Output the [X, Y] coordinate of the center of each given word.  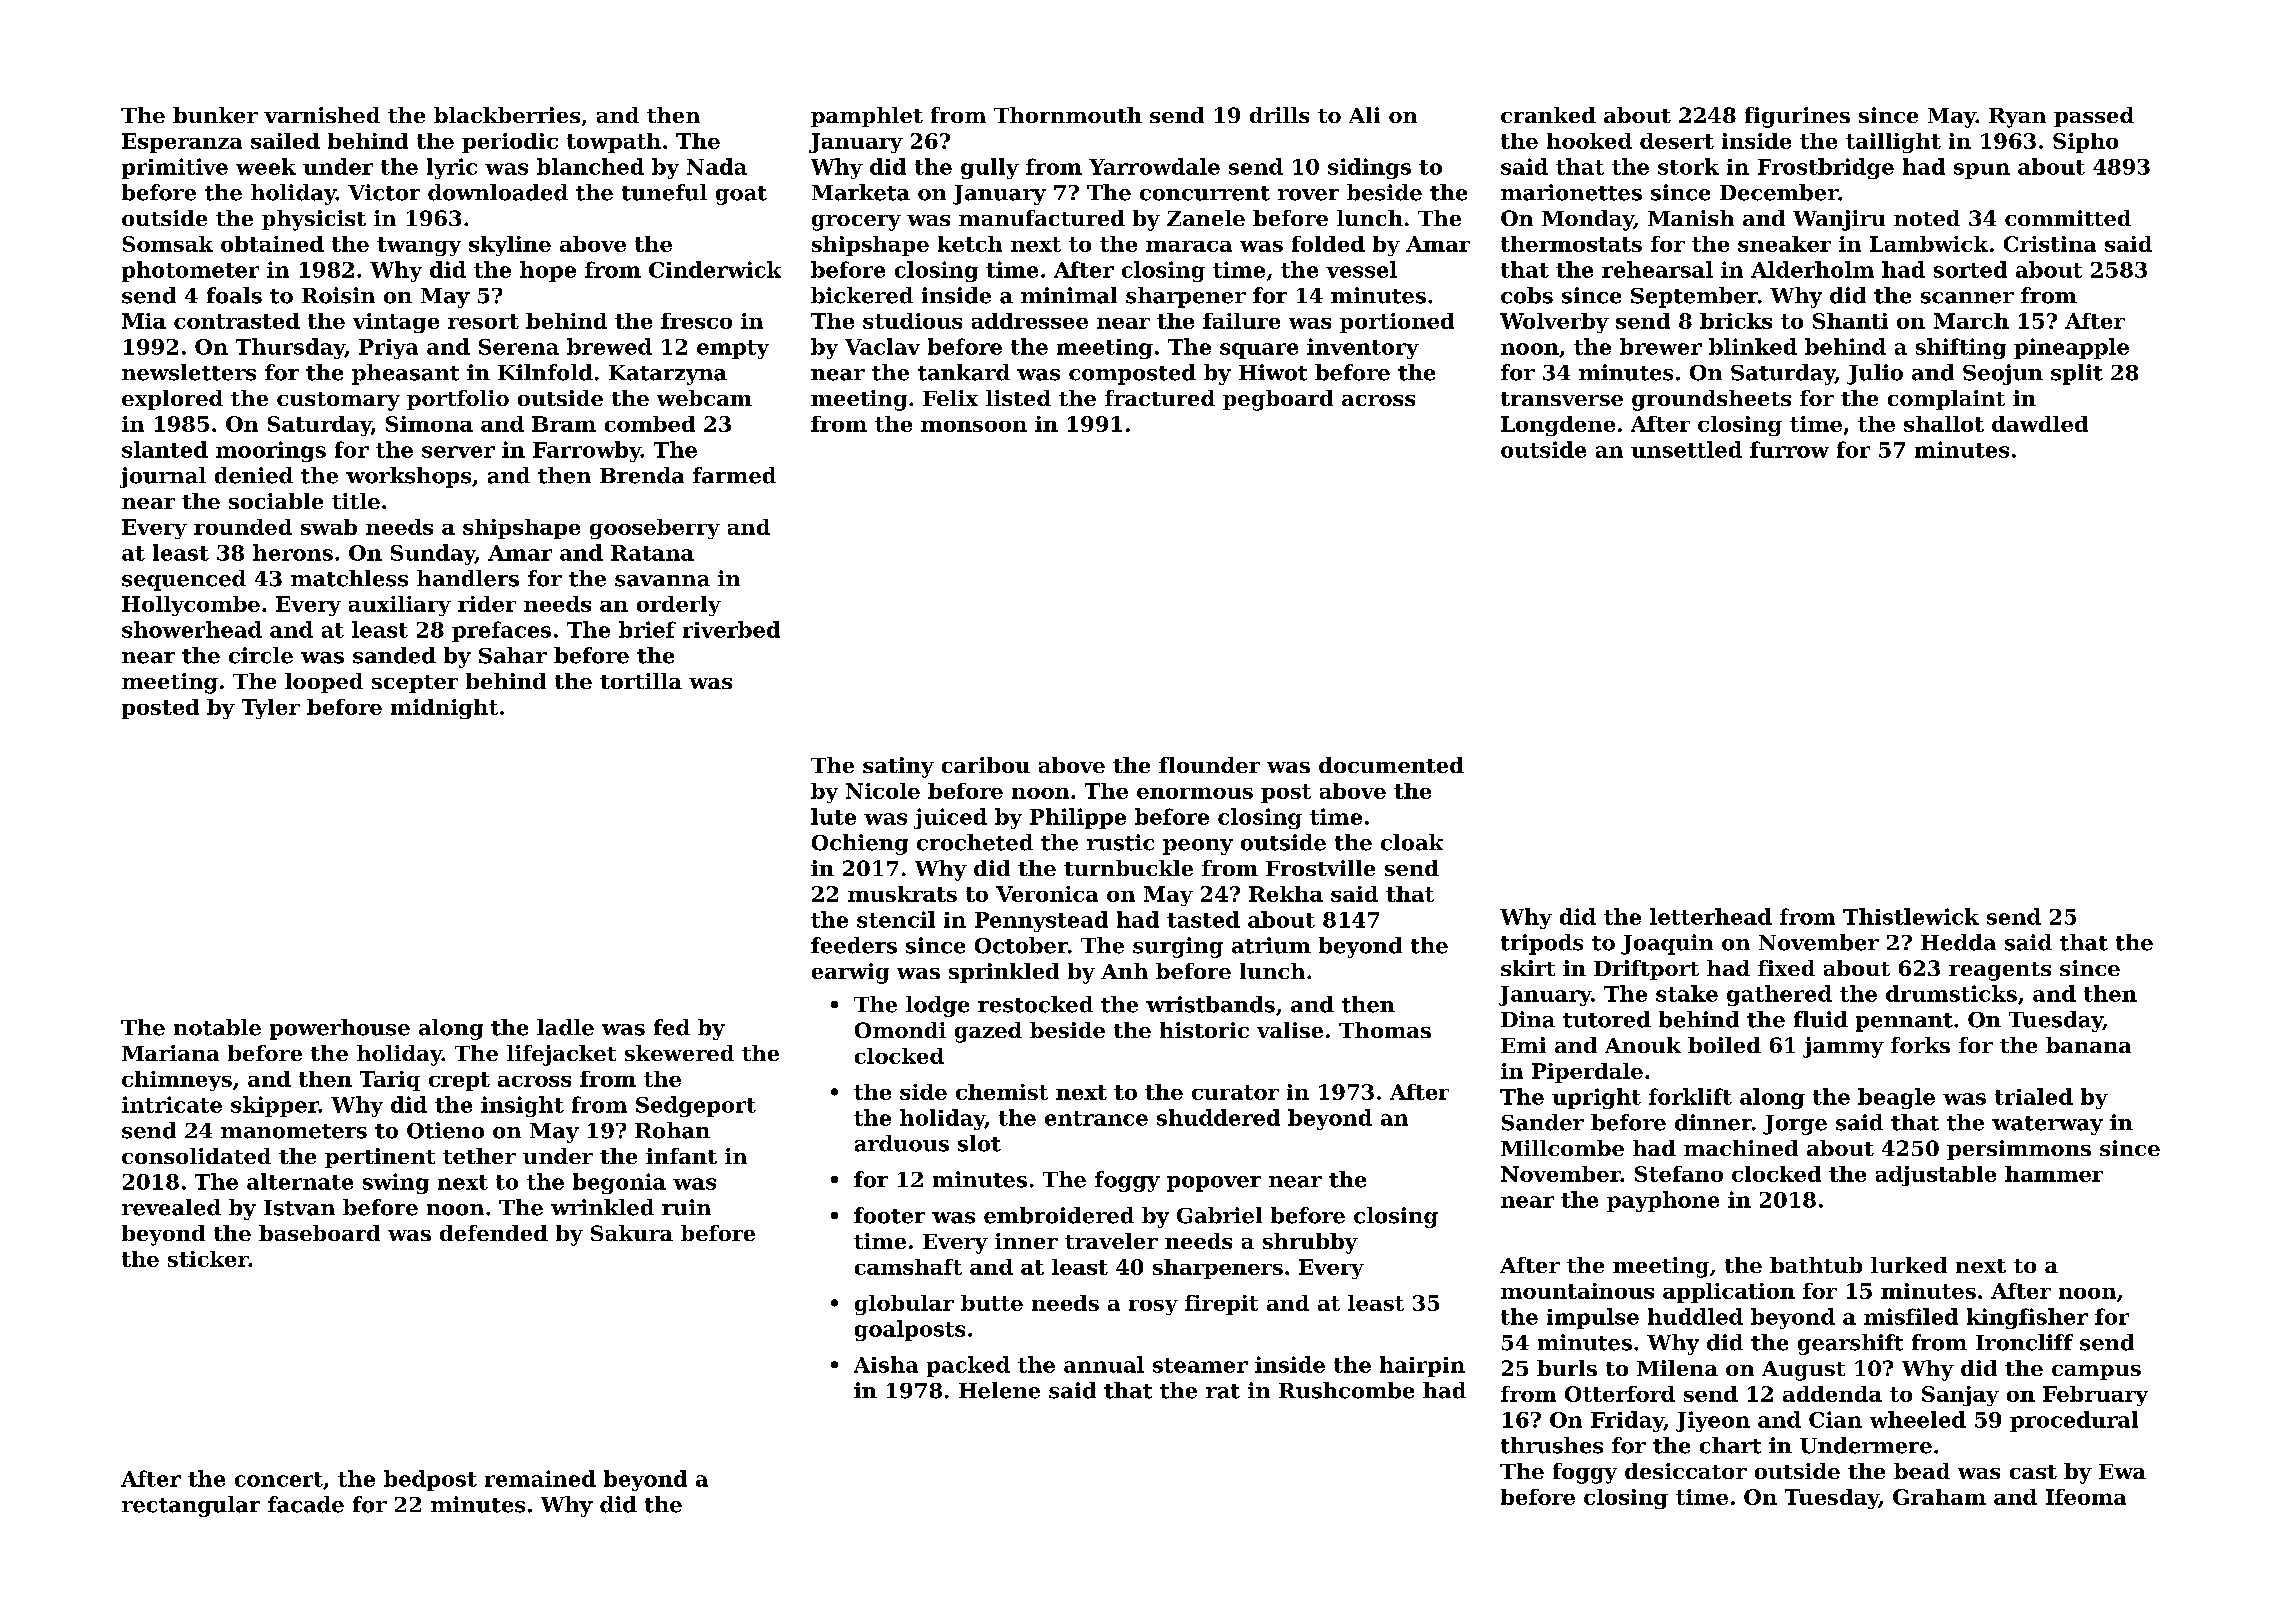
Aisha [886, 1364]
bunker [215, 115]
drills [1279, 115]
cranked [1548, 115]
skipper [275, 1106]
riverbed [731, 629]
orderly [679, 606]
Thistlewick [1911, 916]
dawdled [2040, 424]
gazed [988, 1032]
